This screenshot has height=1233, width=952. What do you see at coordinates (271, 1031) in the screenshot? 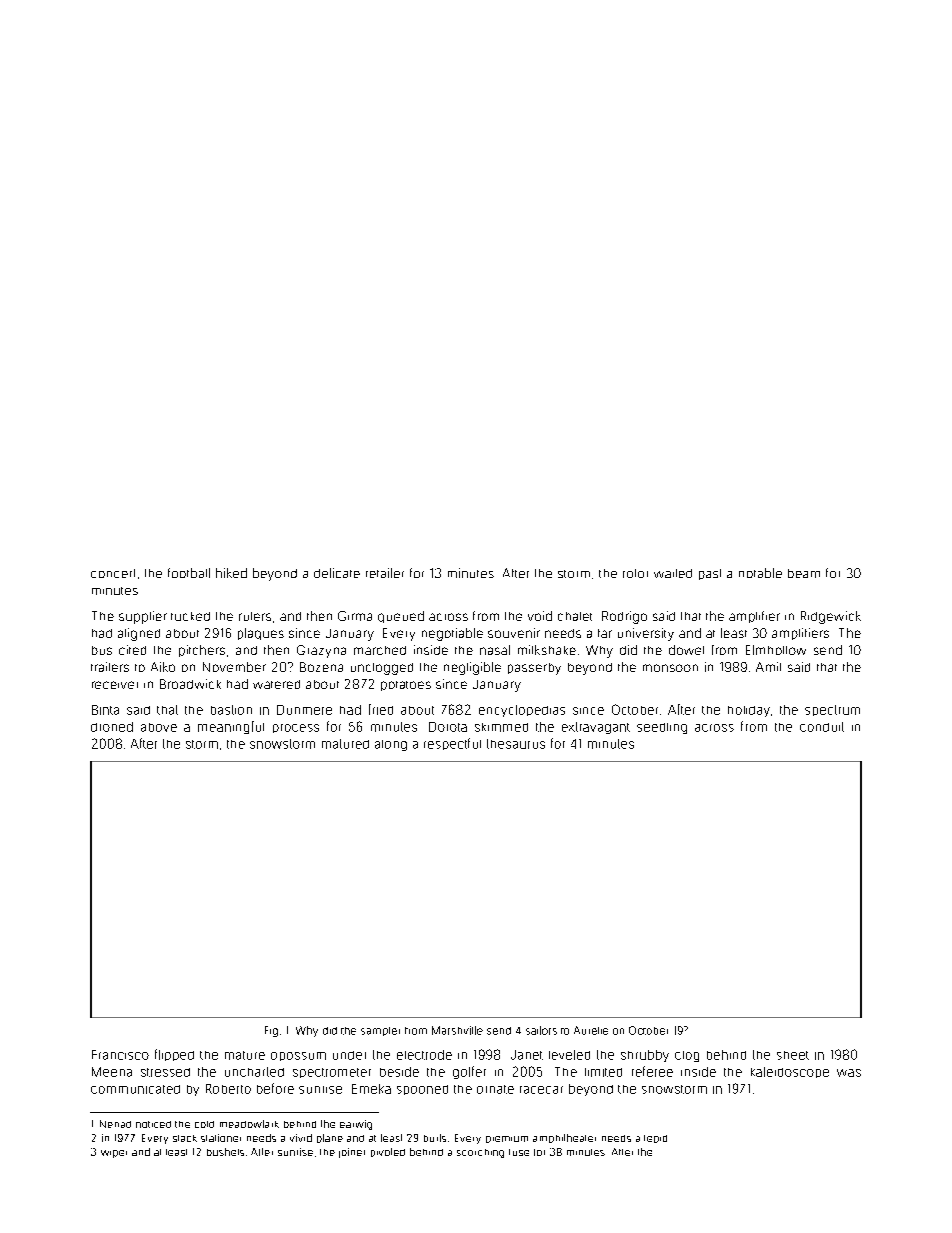
I see `Fig` at bounding box center [271, 1031].
